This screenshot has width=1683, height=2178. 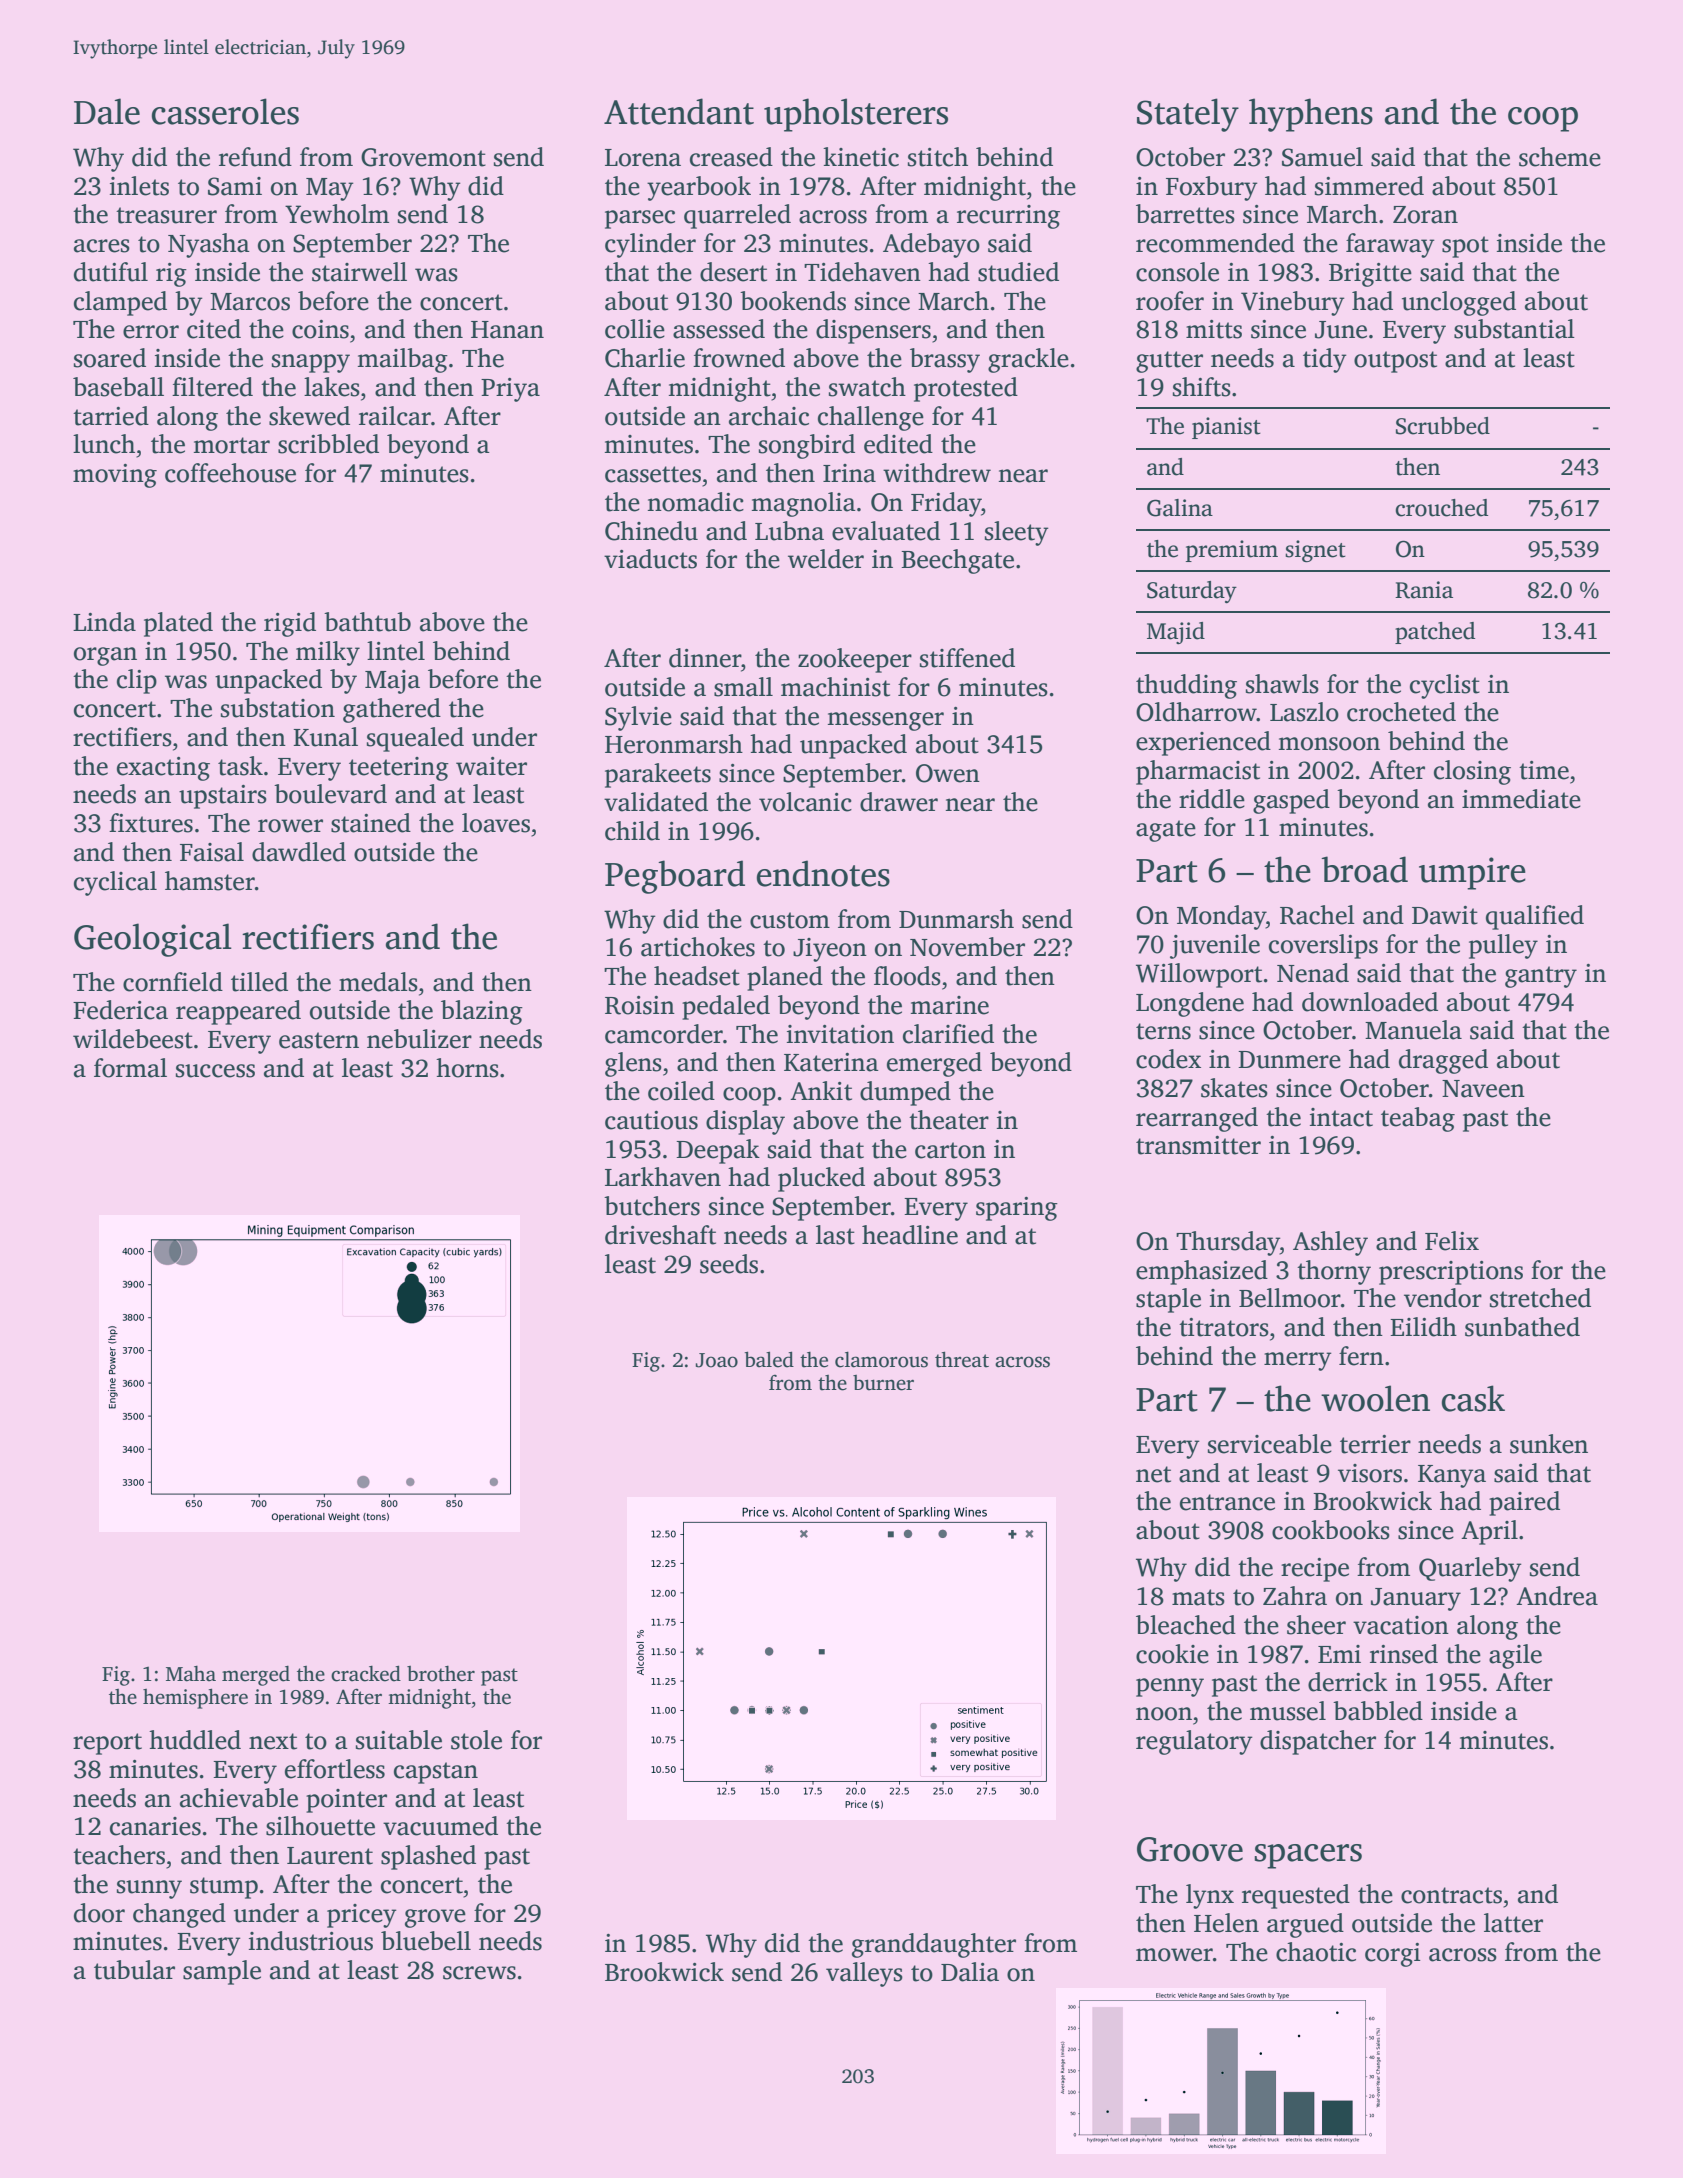 What do you see at coordinates (130, 1068) in the screenshot?
I see `formal` at bounding box center [130, 1068].
